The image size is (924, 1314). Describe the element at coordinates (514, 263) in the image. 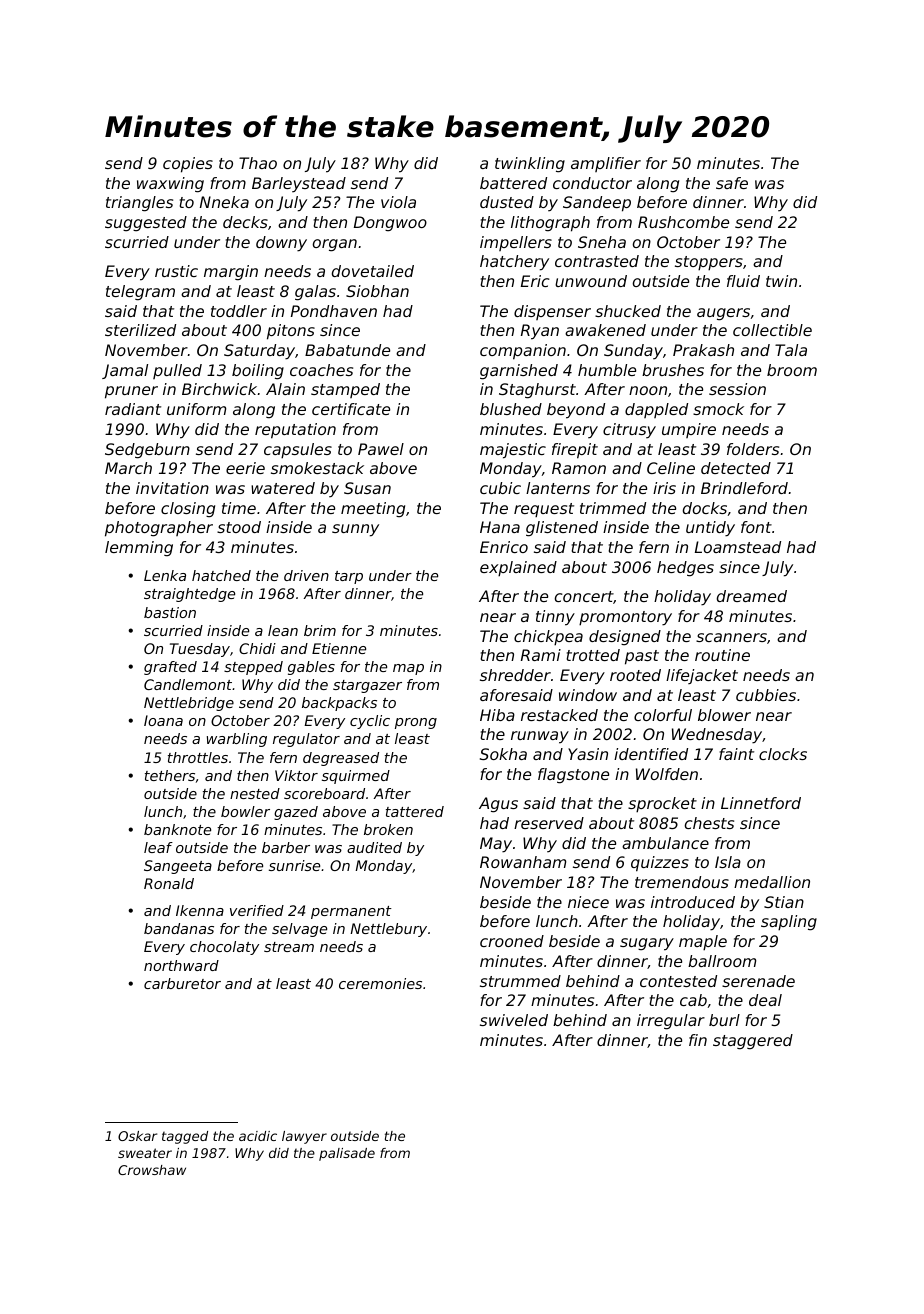

I see `hatchery` at that location.
